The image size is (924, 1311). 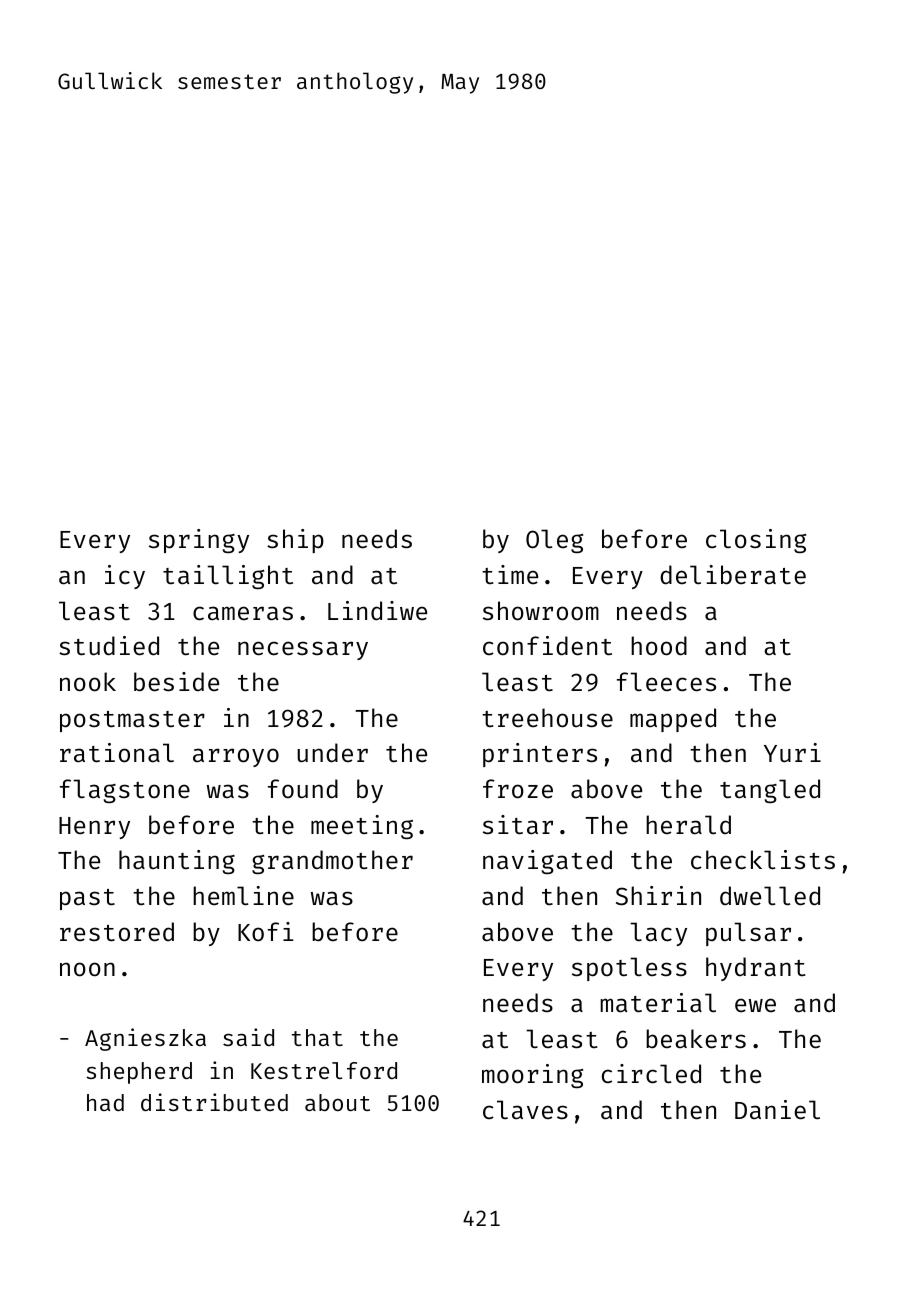 What do you see at coordinates (540, 755) in the page?
I see `printers` at bounding box center [540, 755].
